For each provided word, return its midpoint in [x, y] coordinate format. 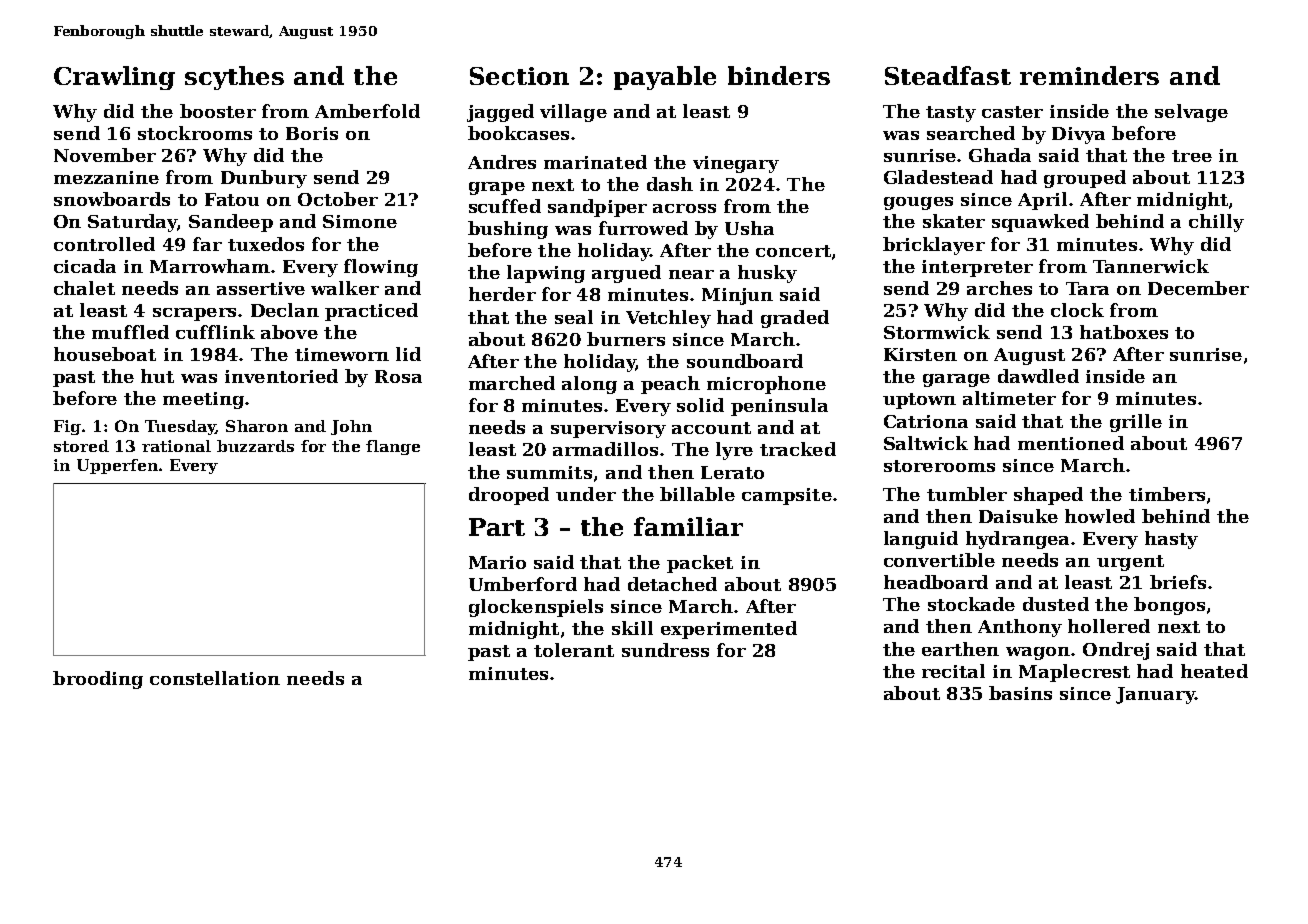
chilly [1216, 223]
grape [497, 188]
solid [700, 405]
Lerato [732, 472]
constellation [215, 678]
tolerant [574, 650]
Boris [312, 133]
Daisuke [1018, 516]
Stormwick [937, 332]
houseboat [105, 354]
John [351, 427]
